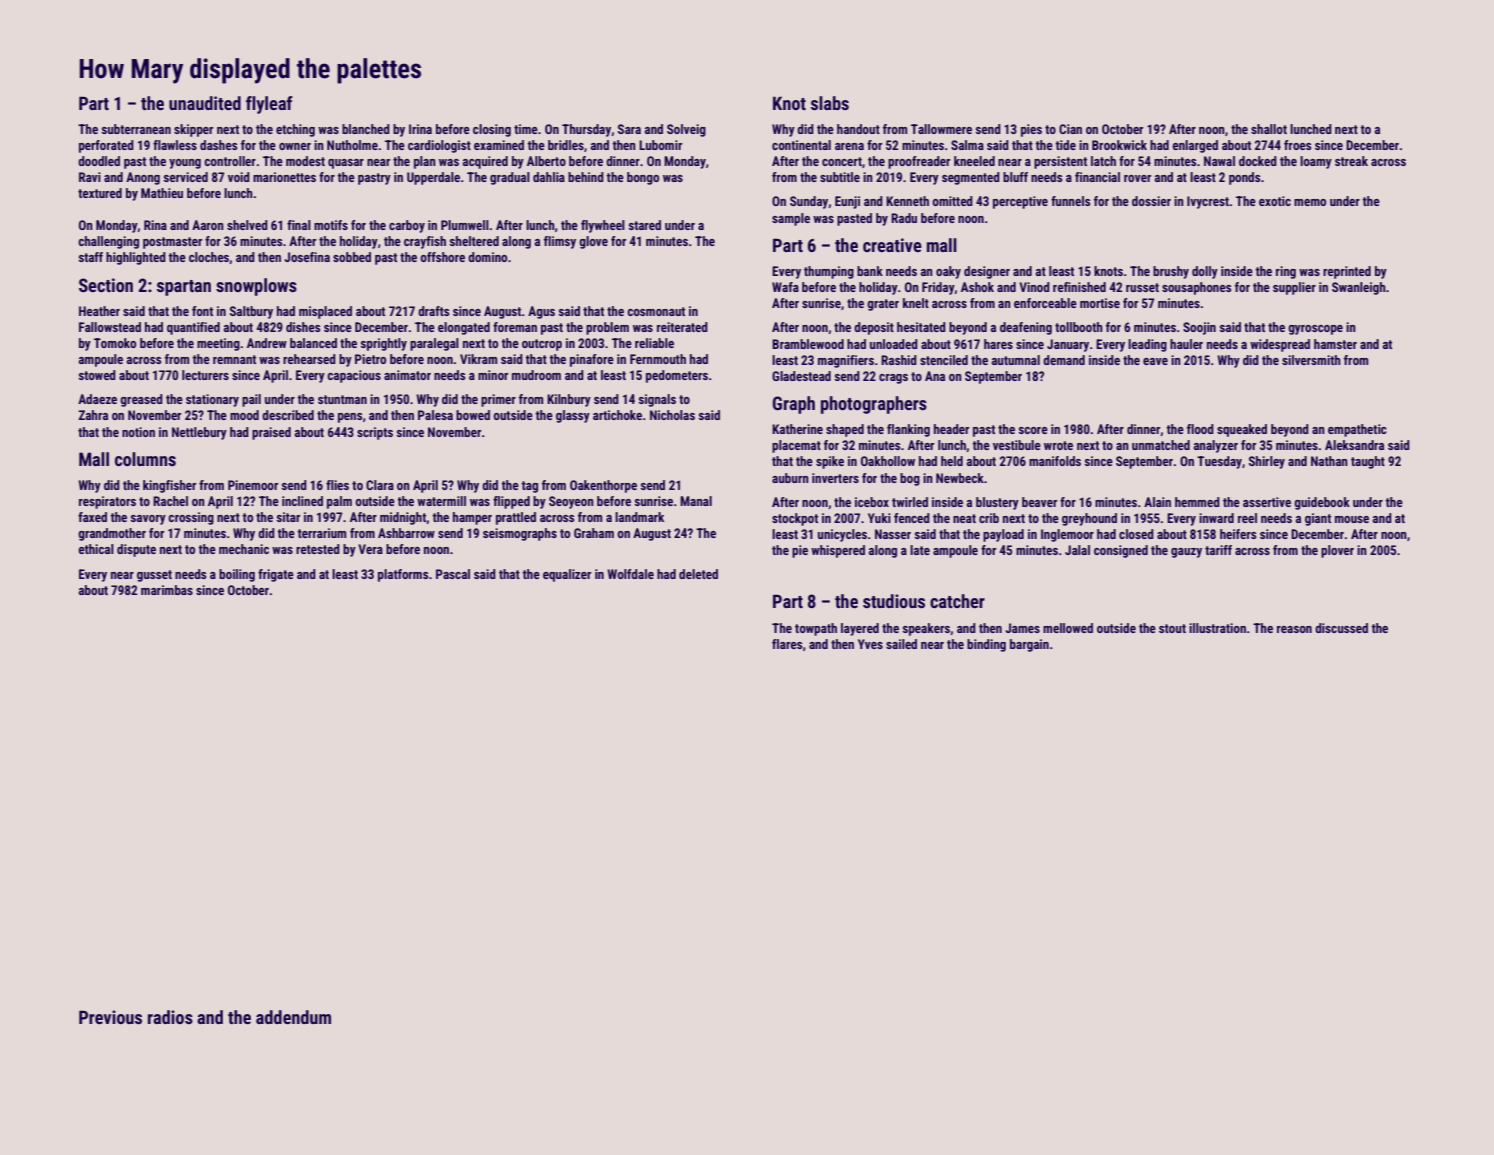 This screenshot has width=1494, height=1155. What do you see at coordinates (293, 1017) in the screenshot?
I see `addendum` at bounding box center [293, 1017].
